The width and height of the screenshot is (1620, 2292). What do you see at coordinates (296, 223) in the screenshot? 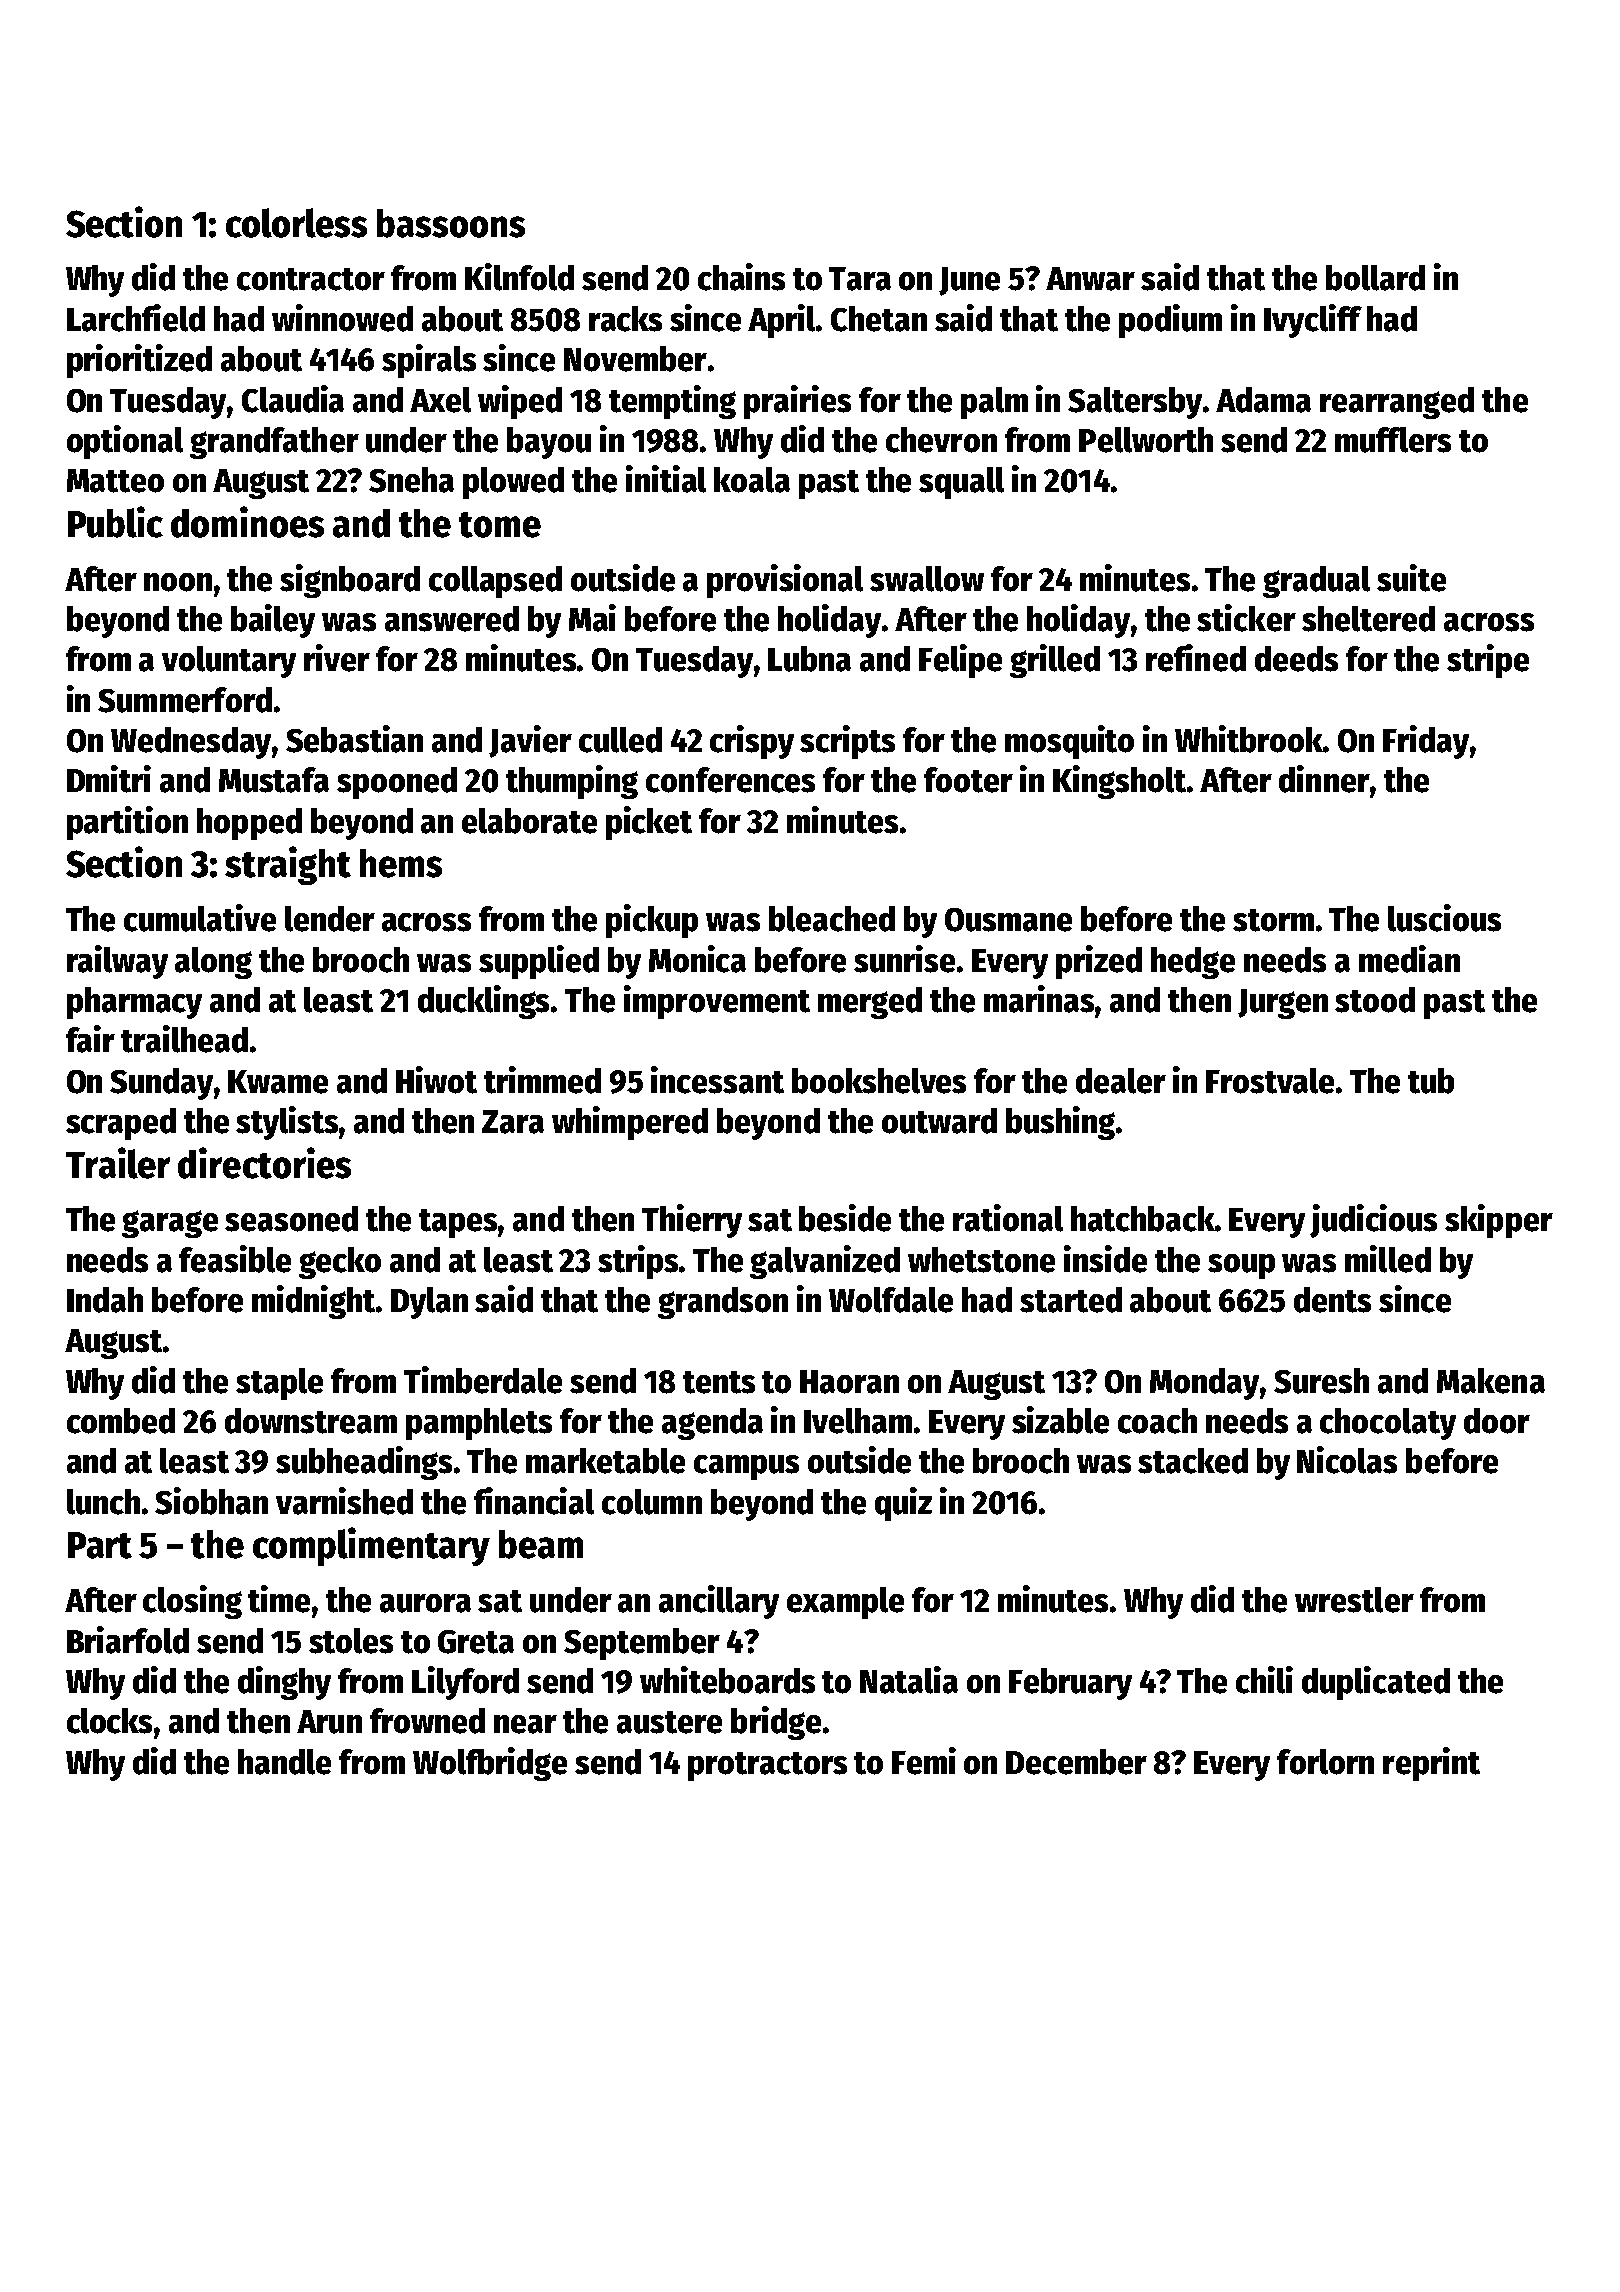
I see `colorless` at bounding box center [296, 223].
